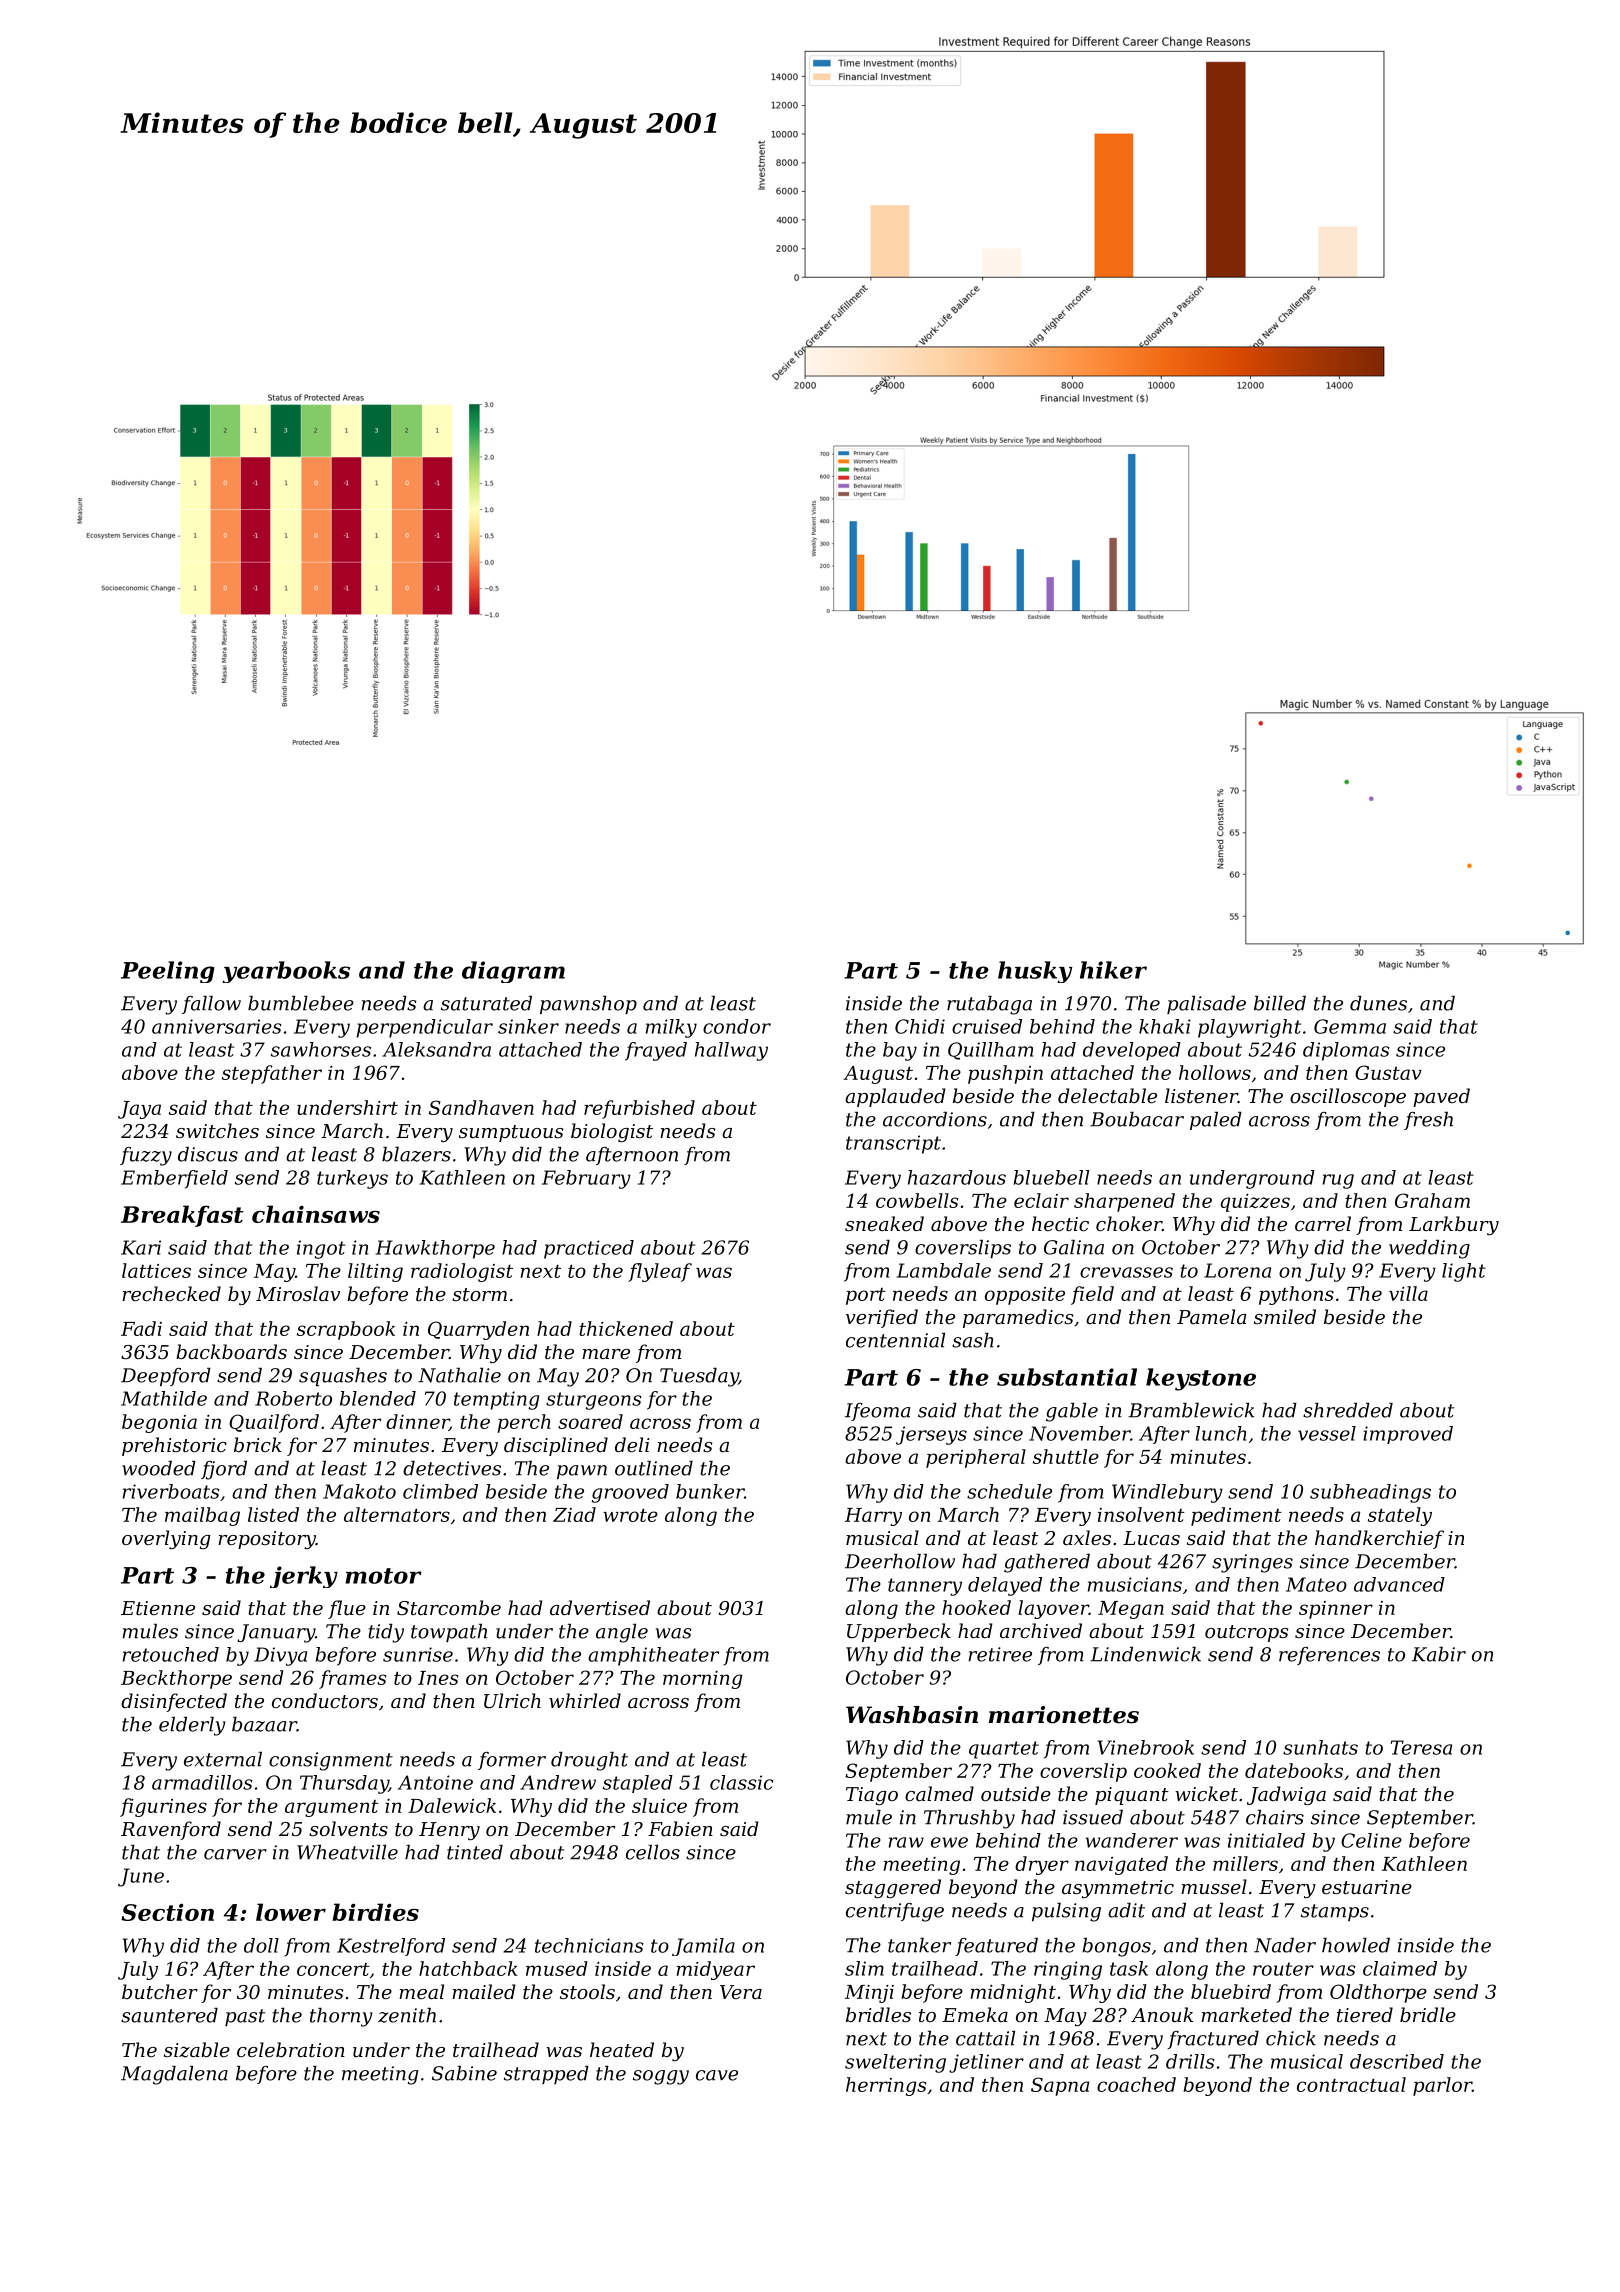 The width and height of the screenshot is (1620, 2292). I want to click on keystone, so click(1201, 1379).
